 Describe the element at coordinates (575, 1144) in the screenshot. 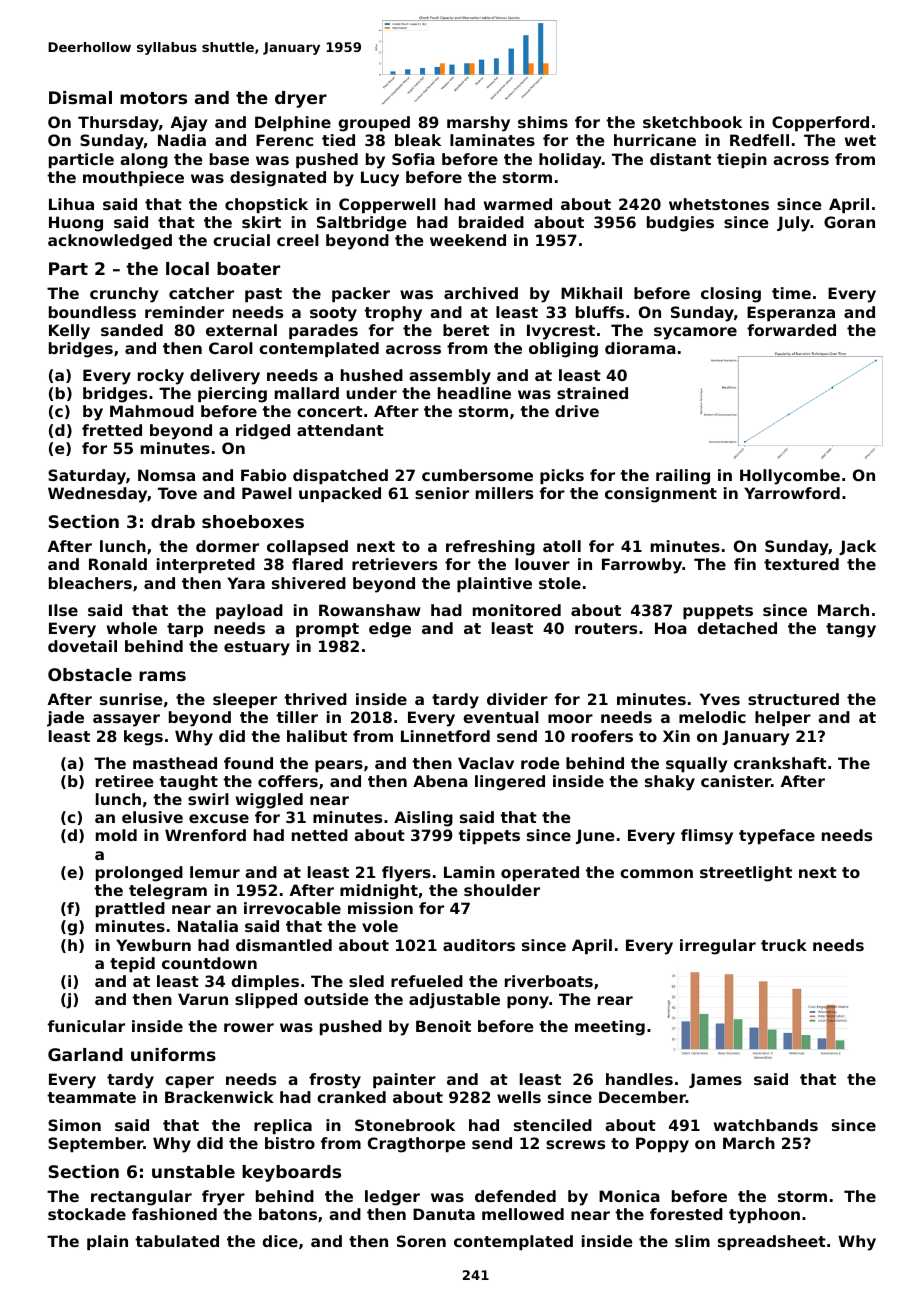

I see `screws` at that location.
